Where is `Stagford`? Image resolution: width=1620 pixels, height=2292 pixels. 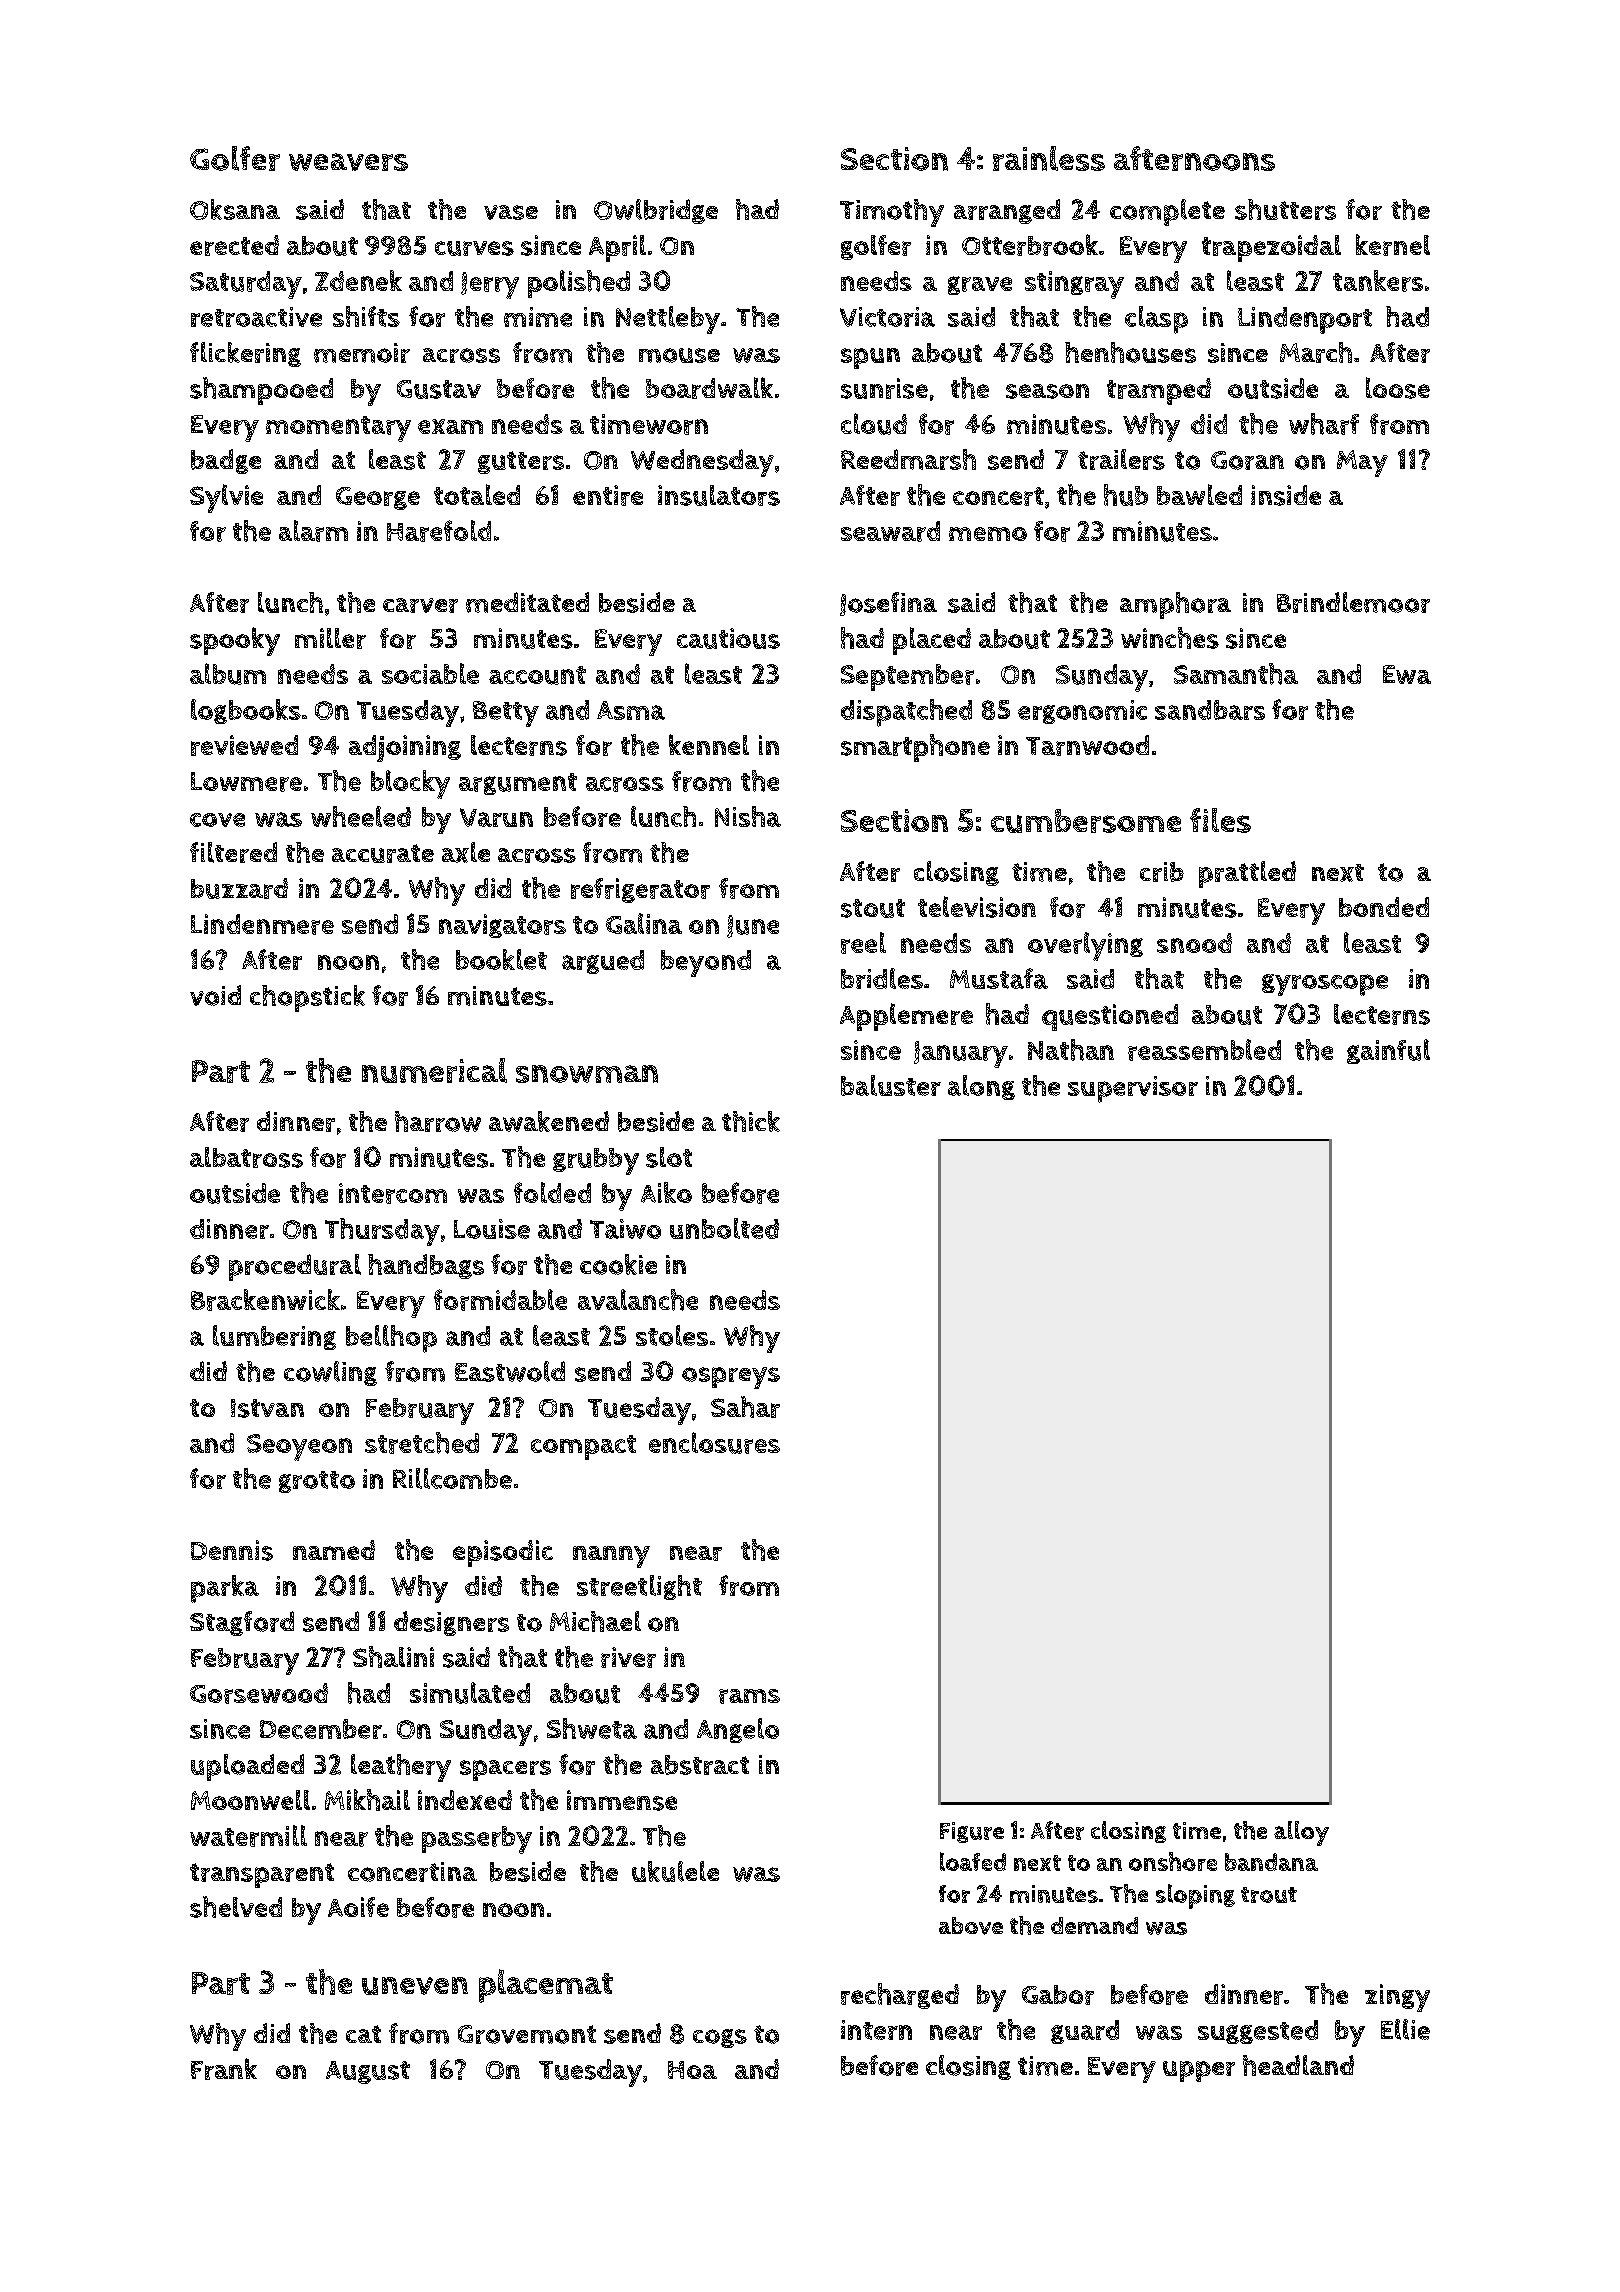
Stagford is located at coordinates (242, 1623).
